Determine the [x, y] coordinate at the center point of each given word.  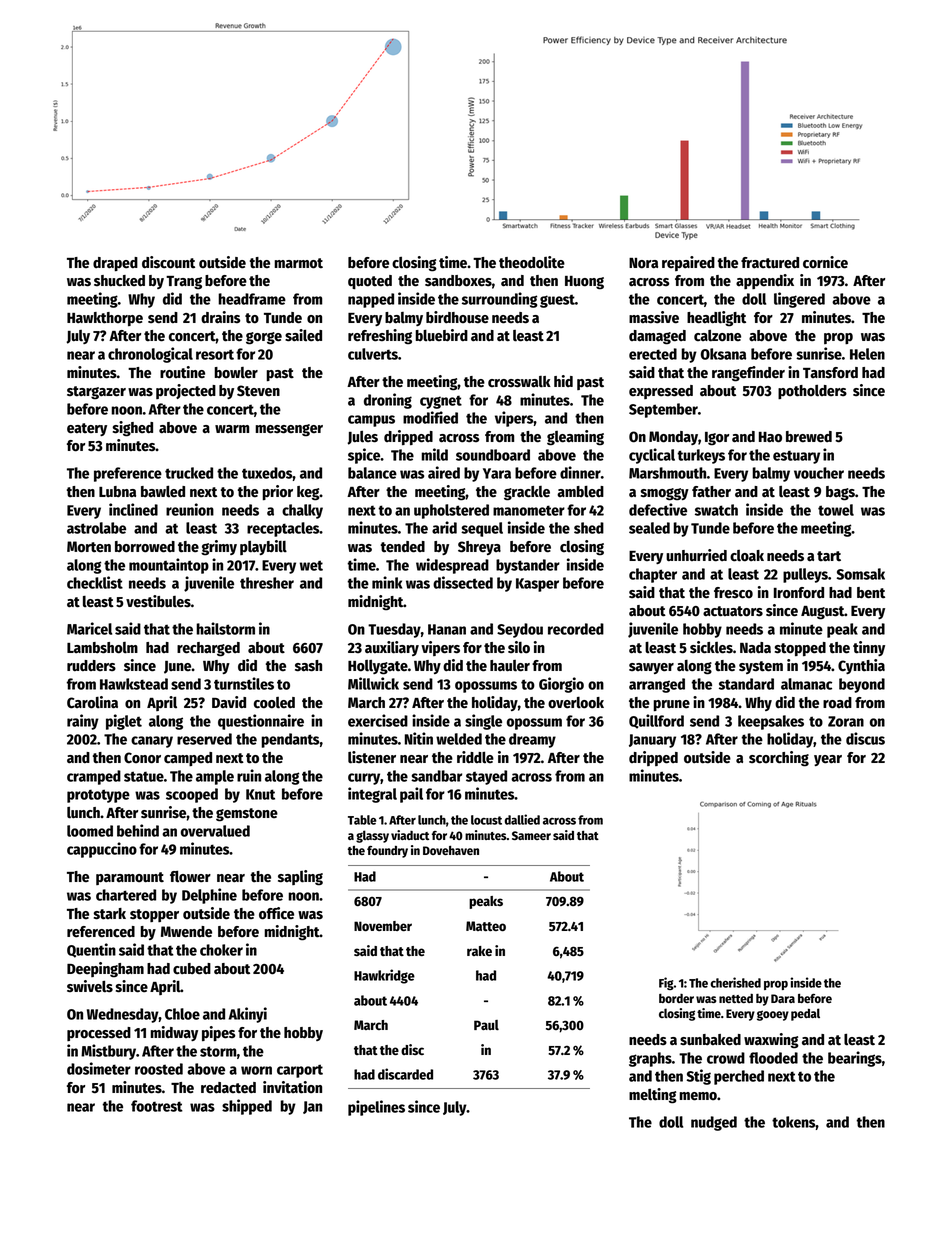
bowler [236, 373]
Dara [783, 998]
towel [836, 510]
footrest [157, 1106]
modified [430, 417]
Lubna [117, 492]
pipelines [376, 1108]
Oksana [723, 354]
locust [486, 820]
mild [434, 454]
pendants [290, 740]
